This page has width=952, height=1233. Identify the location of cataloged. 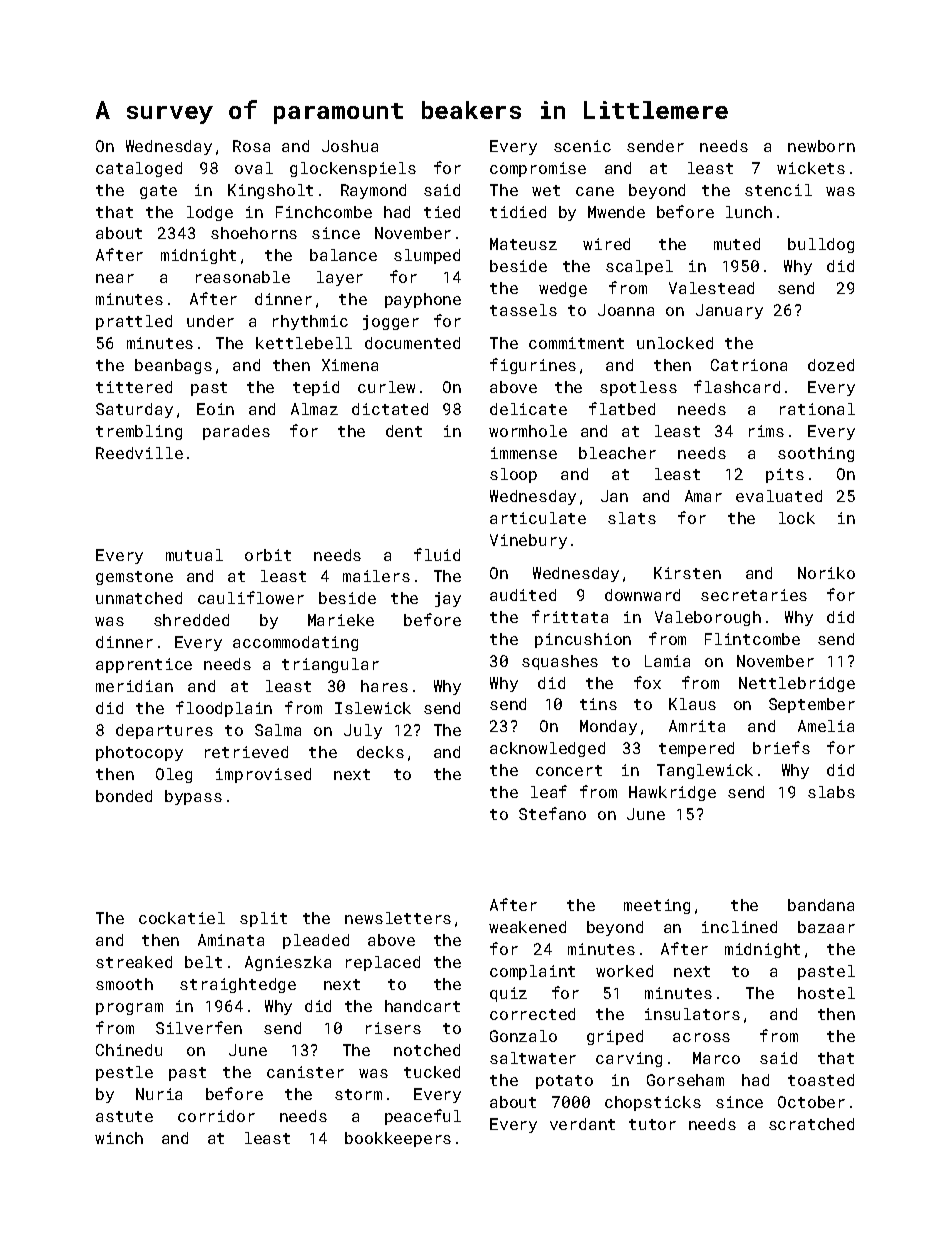
(139, 169).
